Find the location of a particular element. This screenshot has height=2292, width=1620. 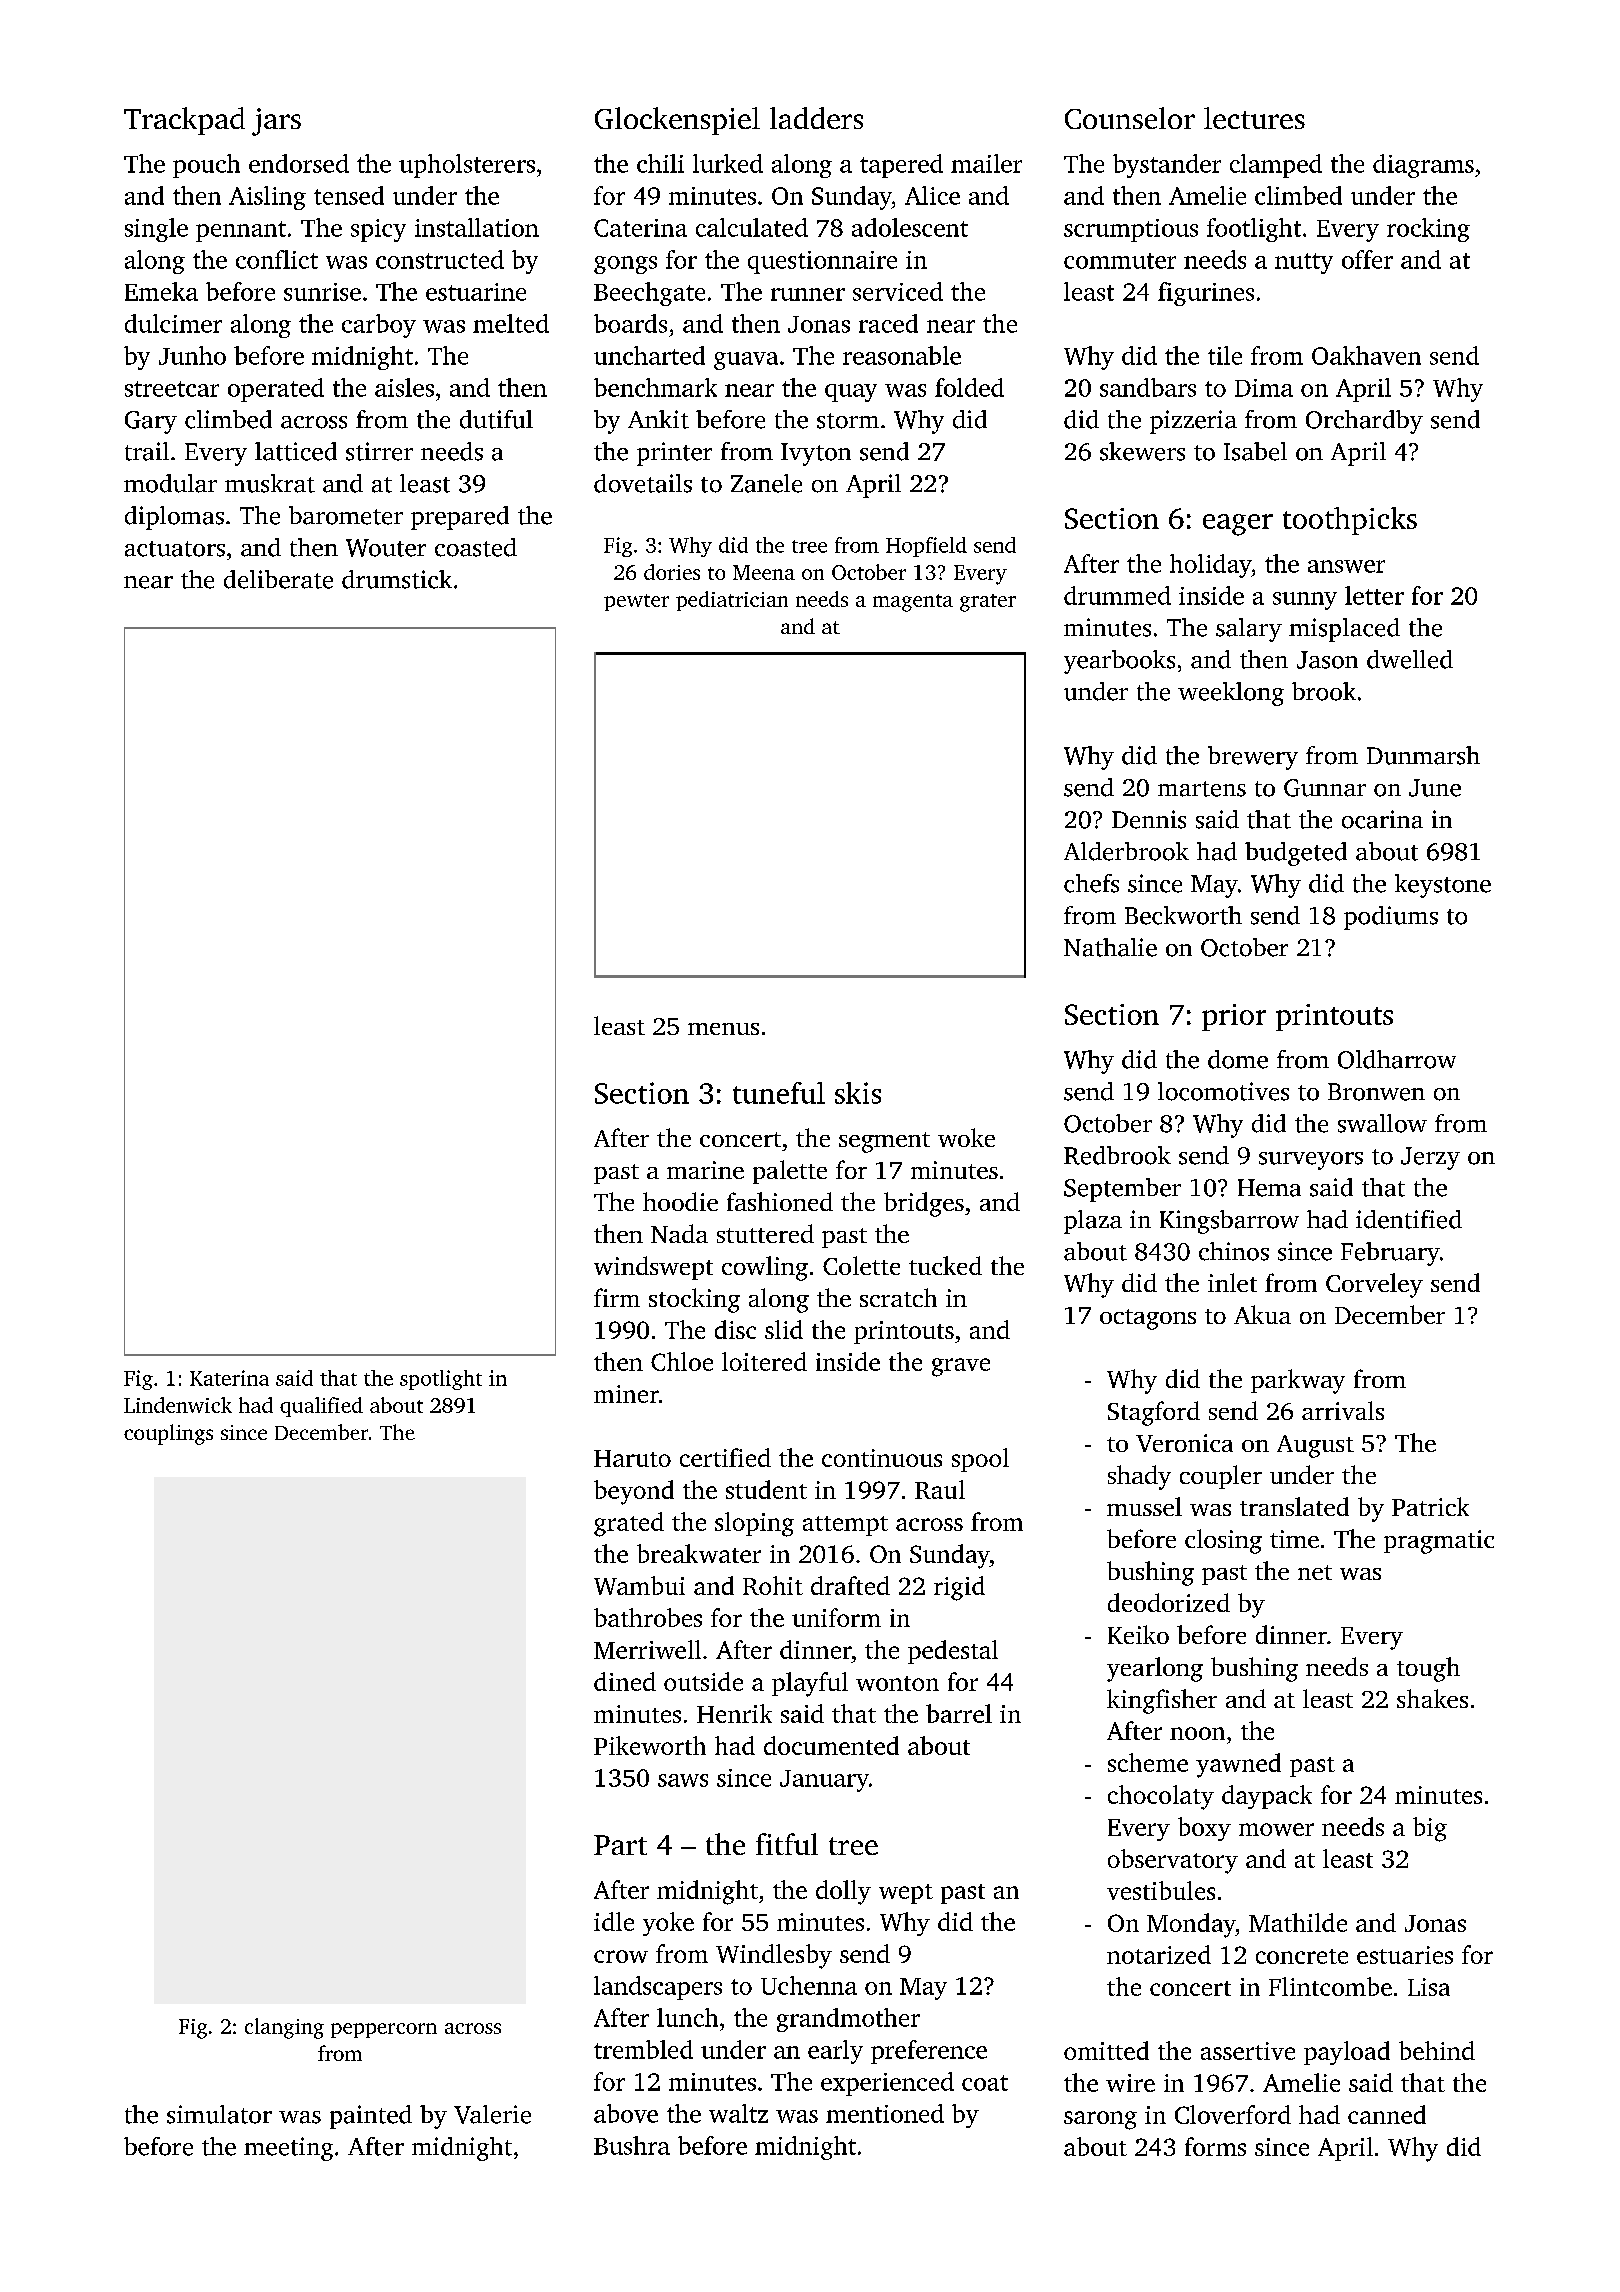

Katerina is located at coordinates (229, 1378).
